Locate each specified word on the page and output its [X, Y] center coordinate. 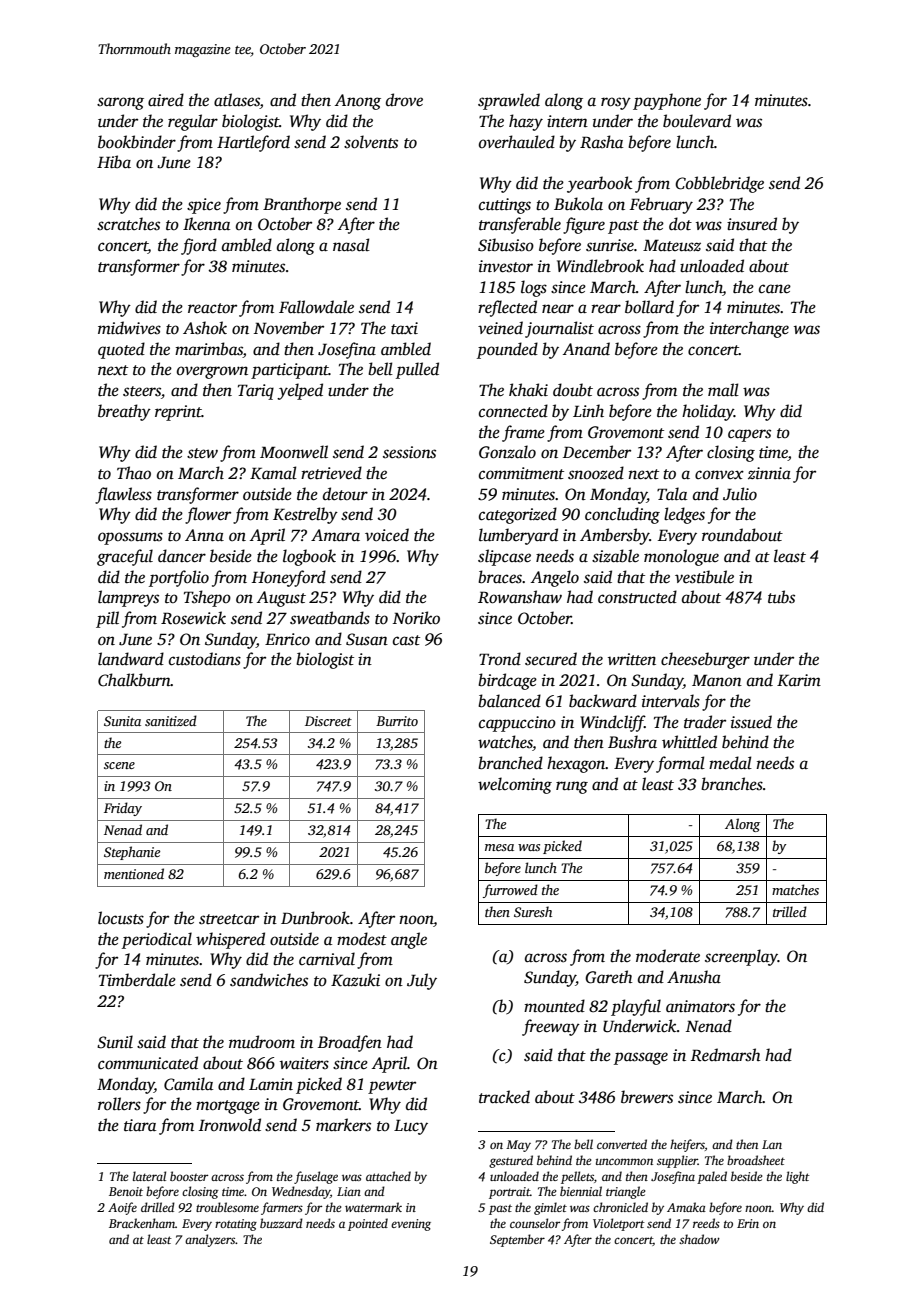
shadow [699, 1239]
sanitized [171, 720]
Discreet [328, 721]
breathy [124, 412]
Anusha [694, 977]
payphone [667, 101]
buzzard [281, 1223]
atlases [237, 101]
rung [572, 787]
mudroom [262, 1041]
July [422, 981]
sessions [409, 452]
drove [404, 99]
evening [411, 1225]
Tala [672, 494]
